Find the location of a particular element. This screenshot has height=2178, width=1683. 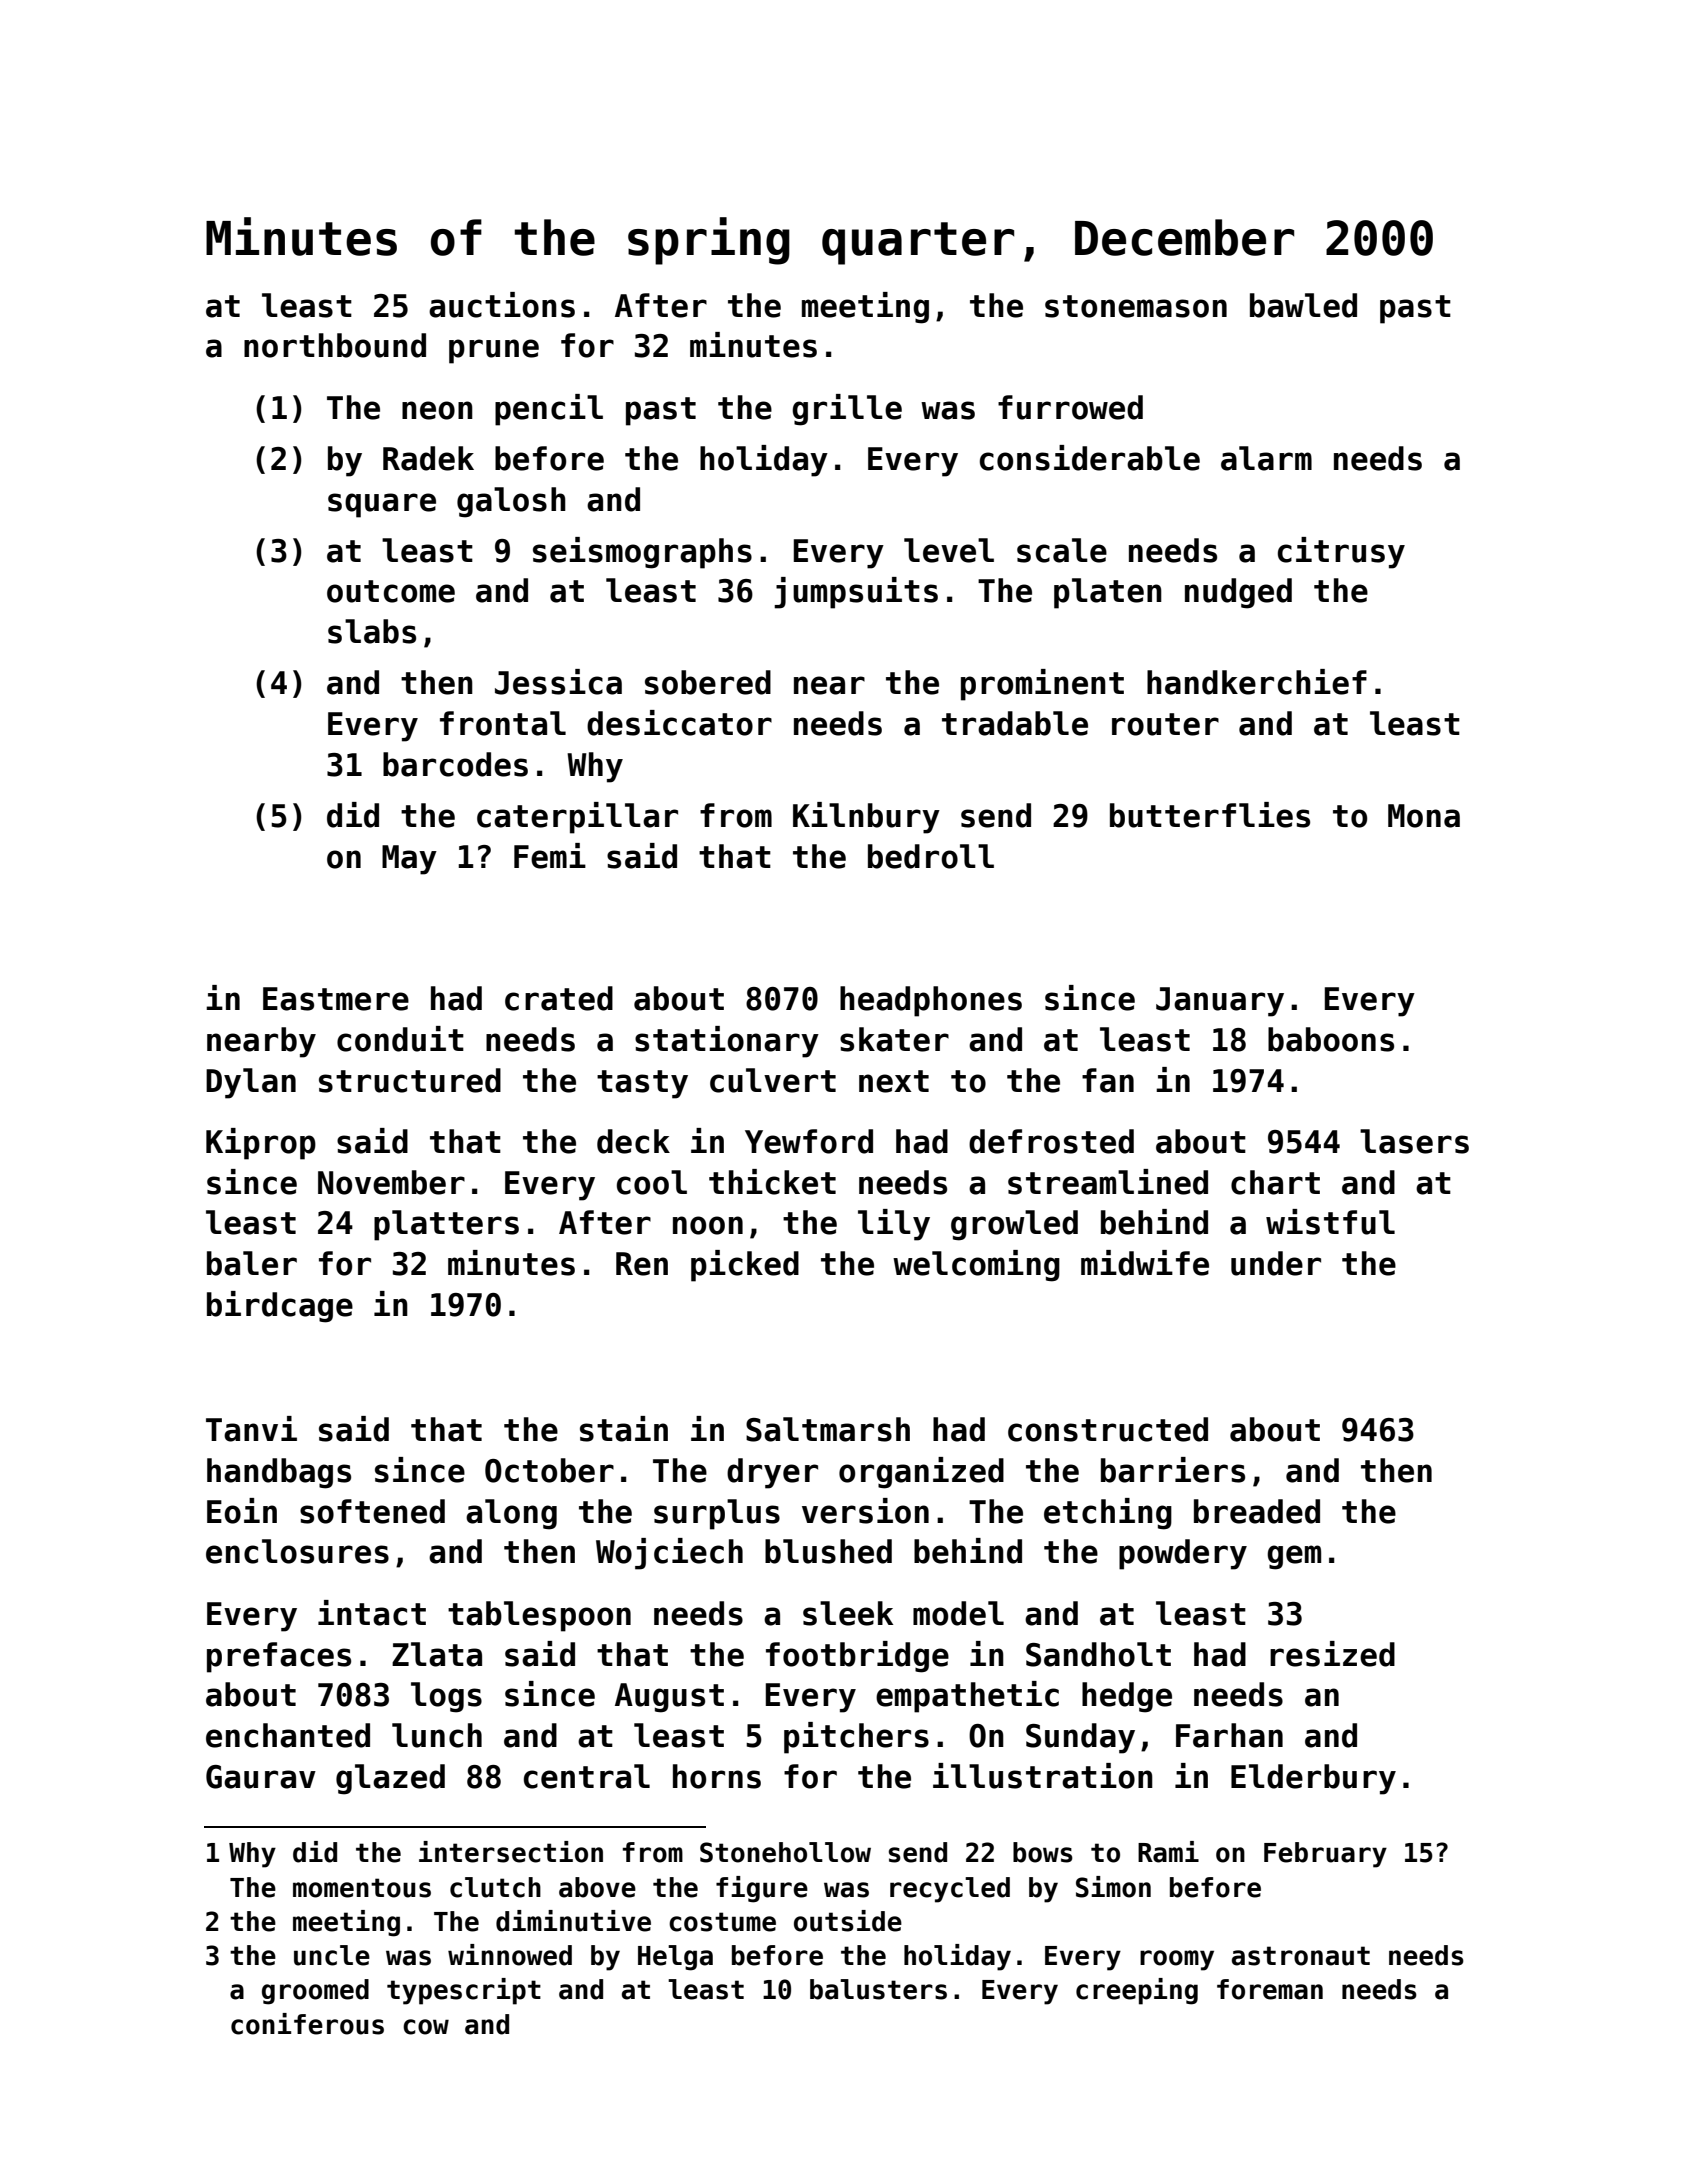

baboons is located at coordinates (1331, 1039).
